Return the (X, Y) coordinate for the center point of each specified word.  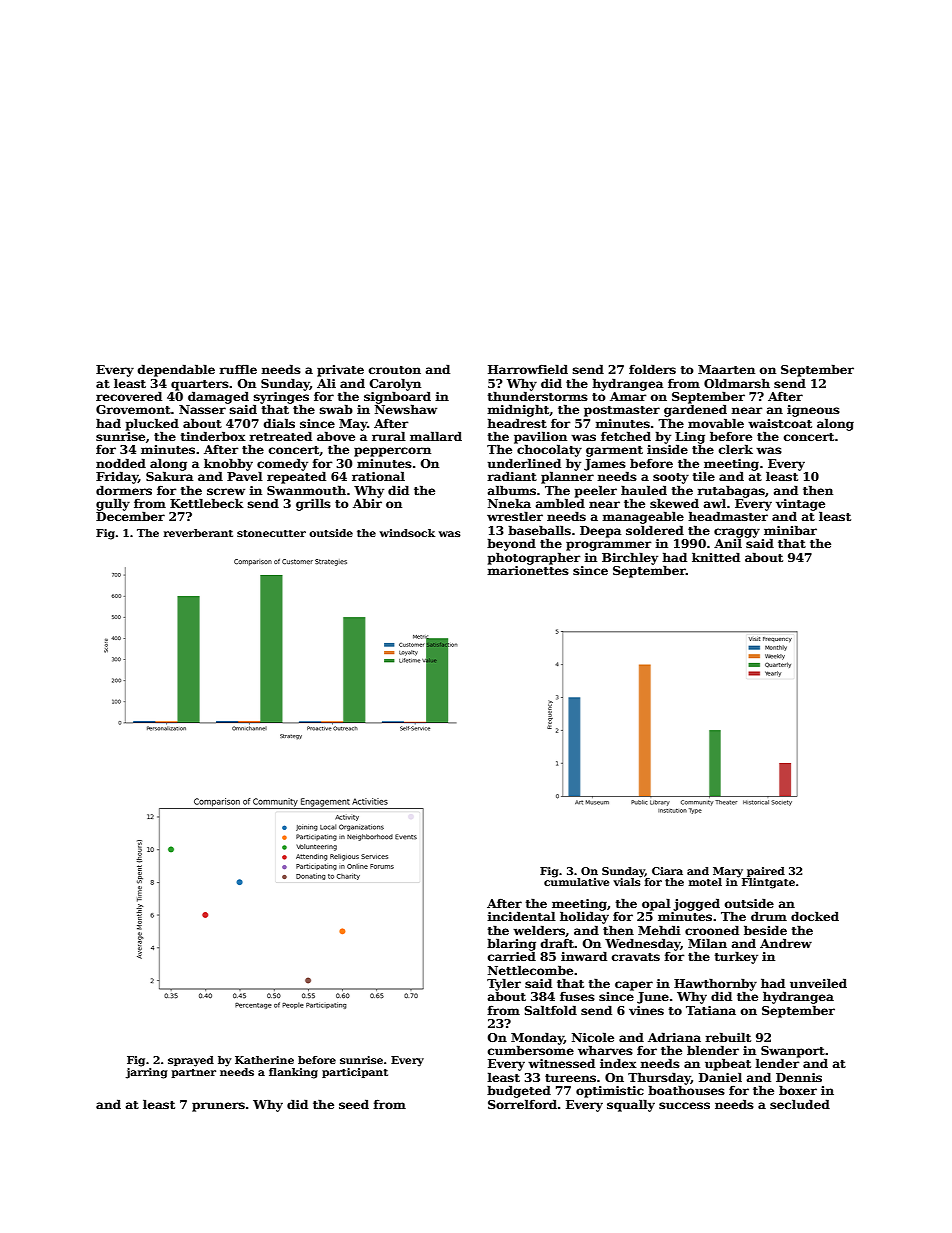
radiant (512, 476)
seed (354, 1104)
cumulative (576, 882)
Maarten (726, 369)
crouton (395, 370)
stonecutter (271, 533)
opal (656, 904)
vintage (800, 505)
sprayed (191, 1061)
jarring (147, 1073)
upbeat (728, 1064)
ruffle (238, 369)
